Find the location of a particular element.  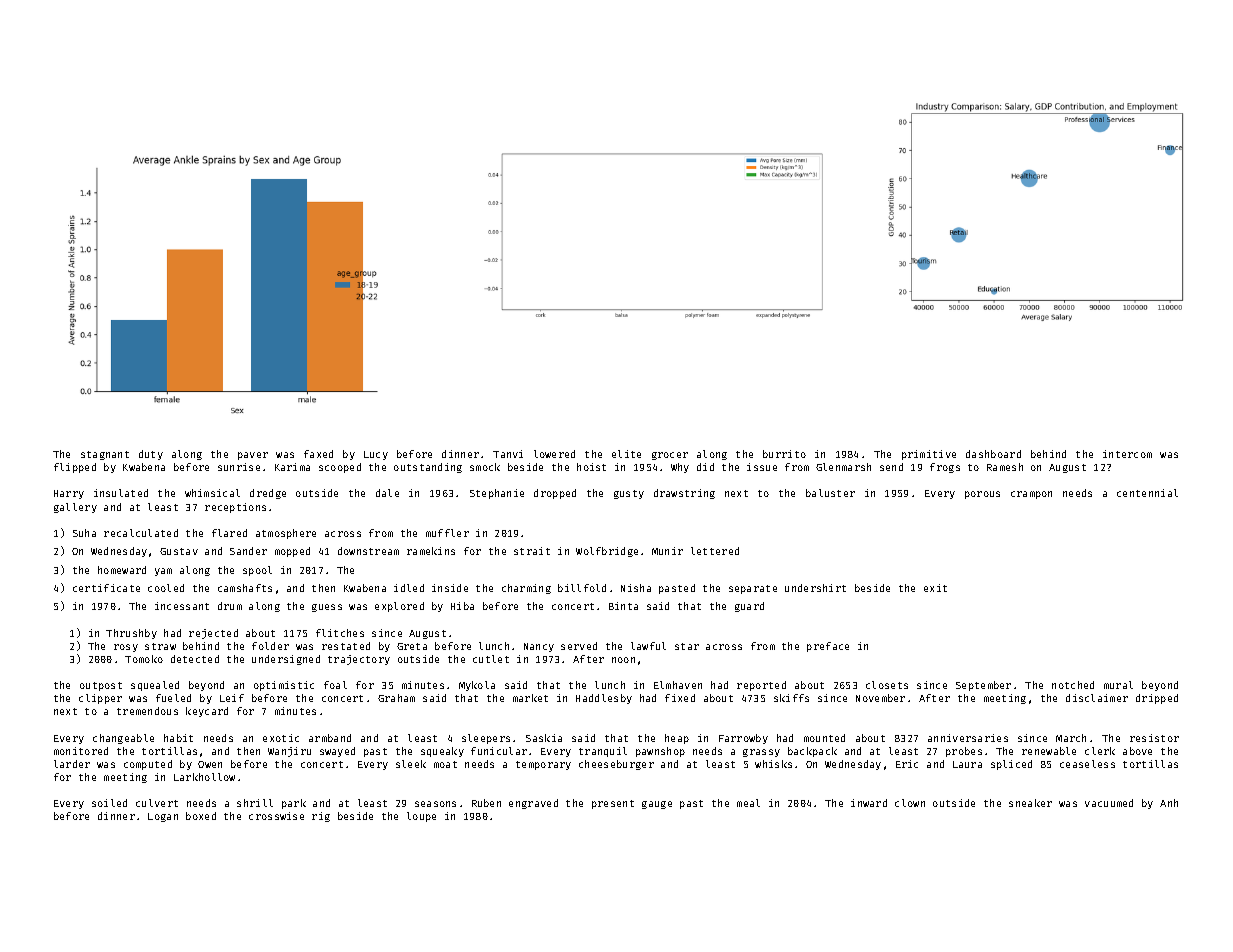

exit is located at coordinates (935, 588).
